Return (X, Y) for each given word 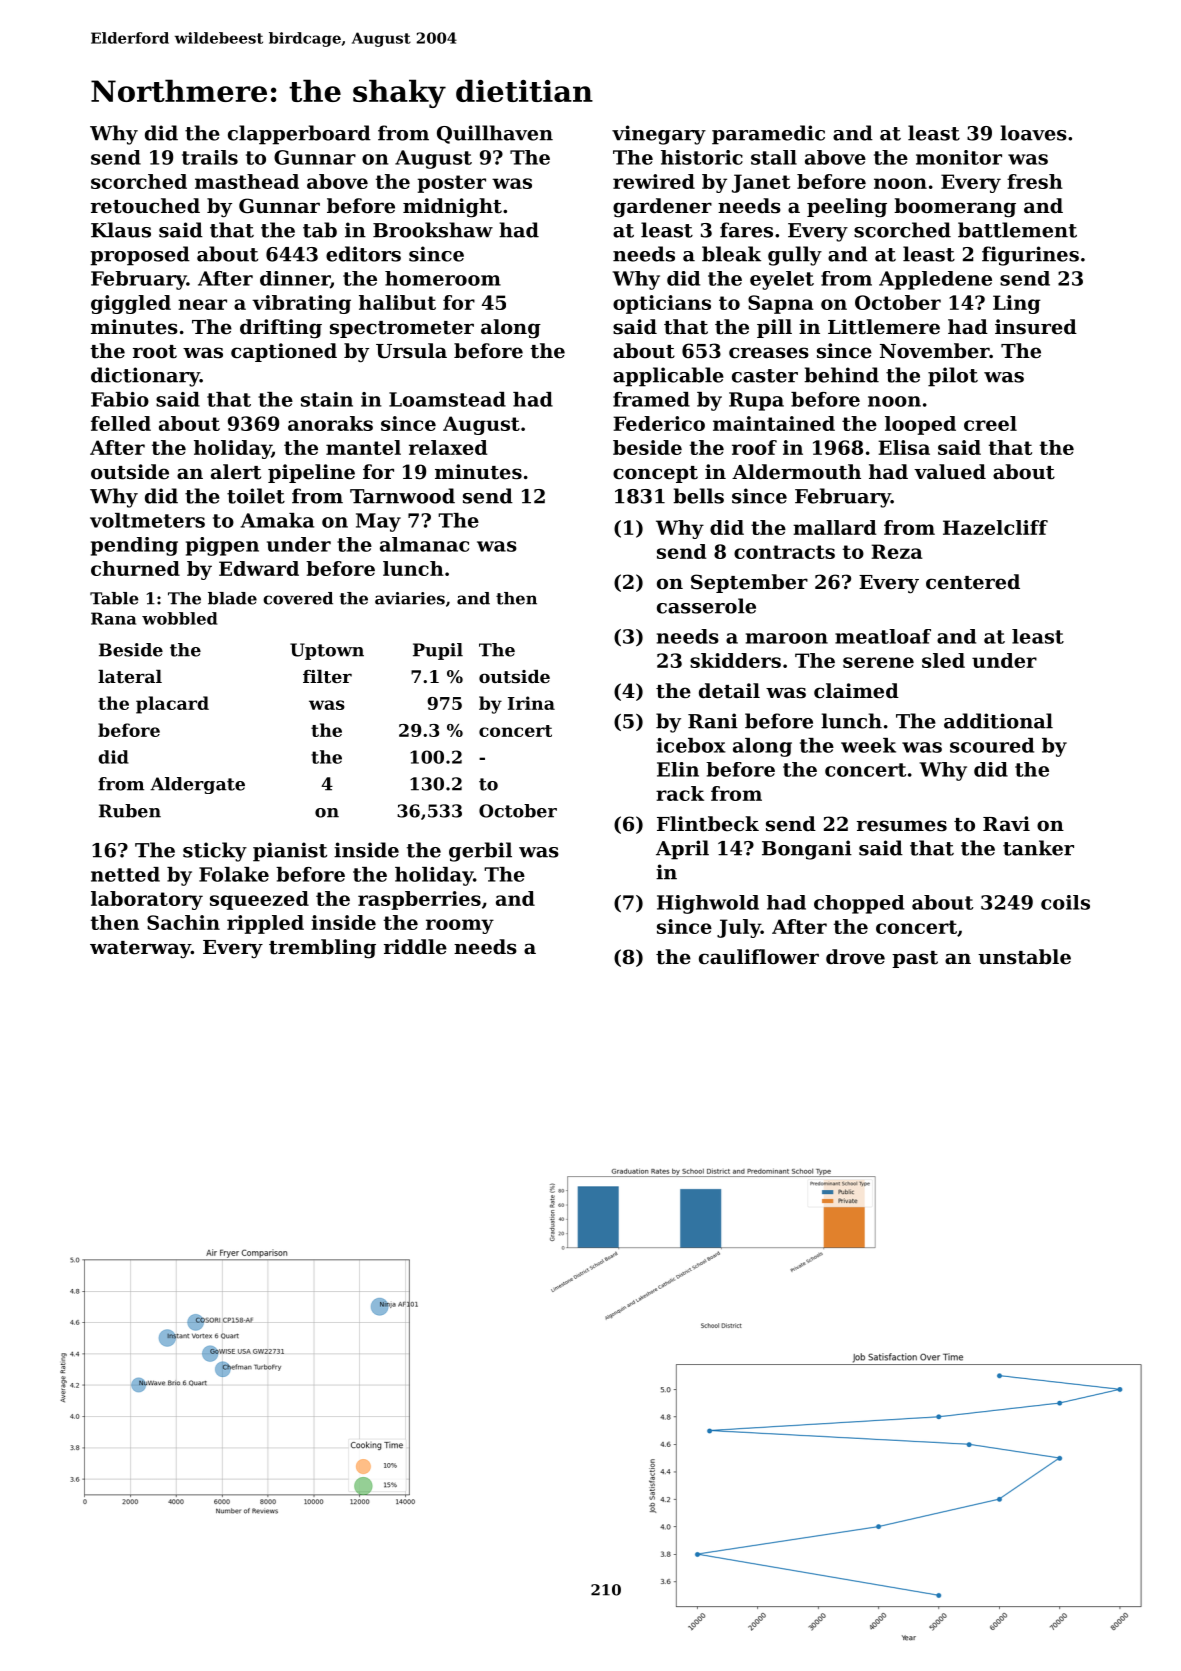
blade (232, 598)
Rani (713, 721)
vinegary (659, 135)
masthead (247, 181)
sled (943, 660)
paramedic (768, 135)
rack (680, 793)
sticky (215, 852)
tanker (1038, 848)
